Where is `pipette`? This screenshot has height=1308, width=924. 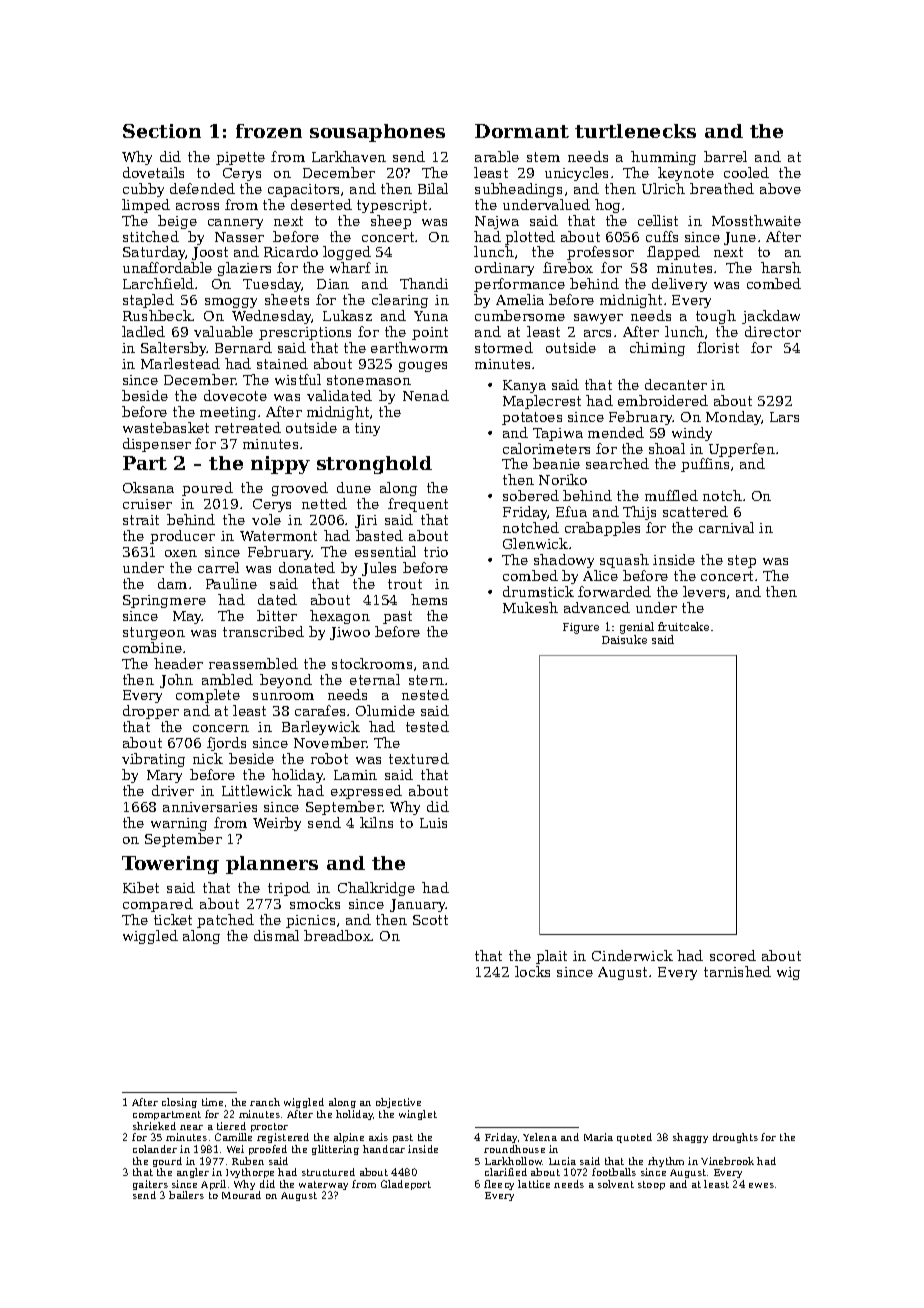 pipette is located at coordinates (240, 158).
